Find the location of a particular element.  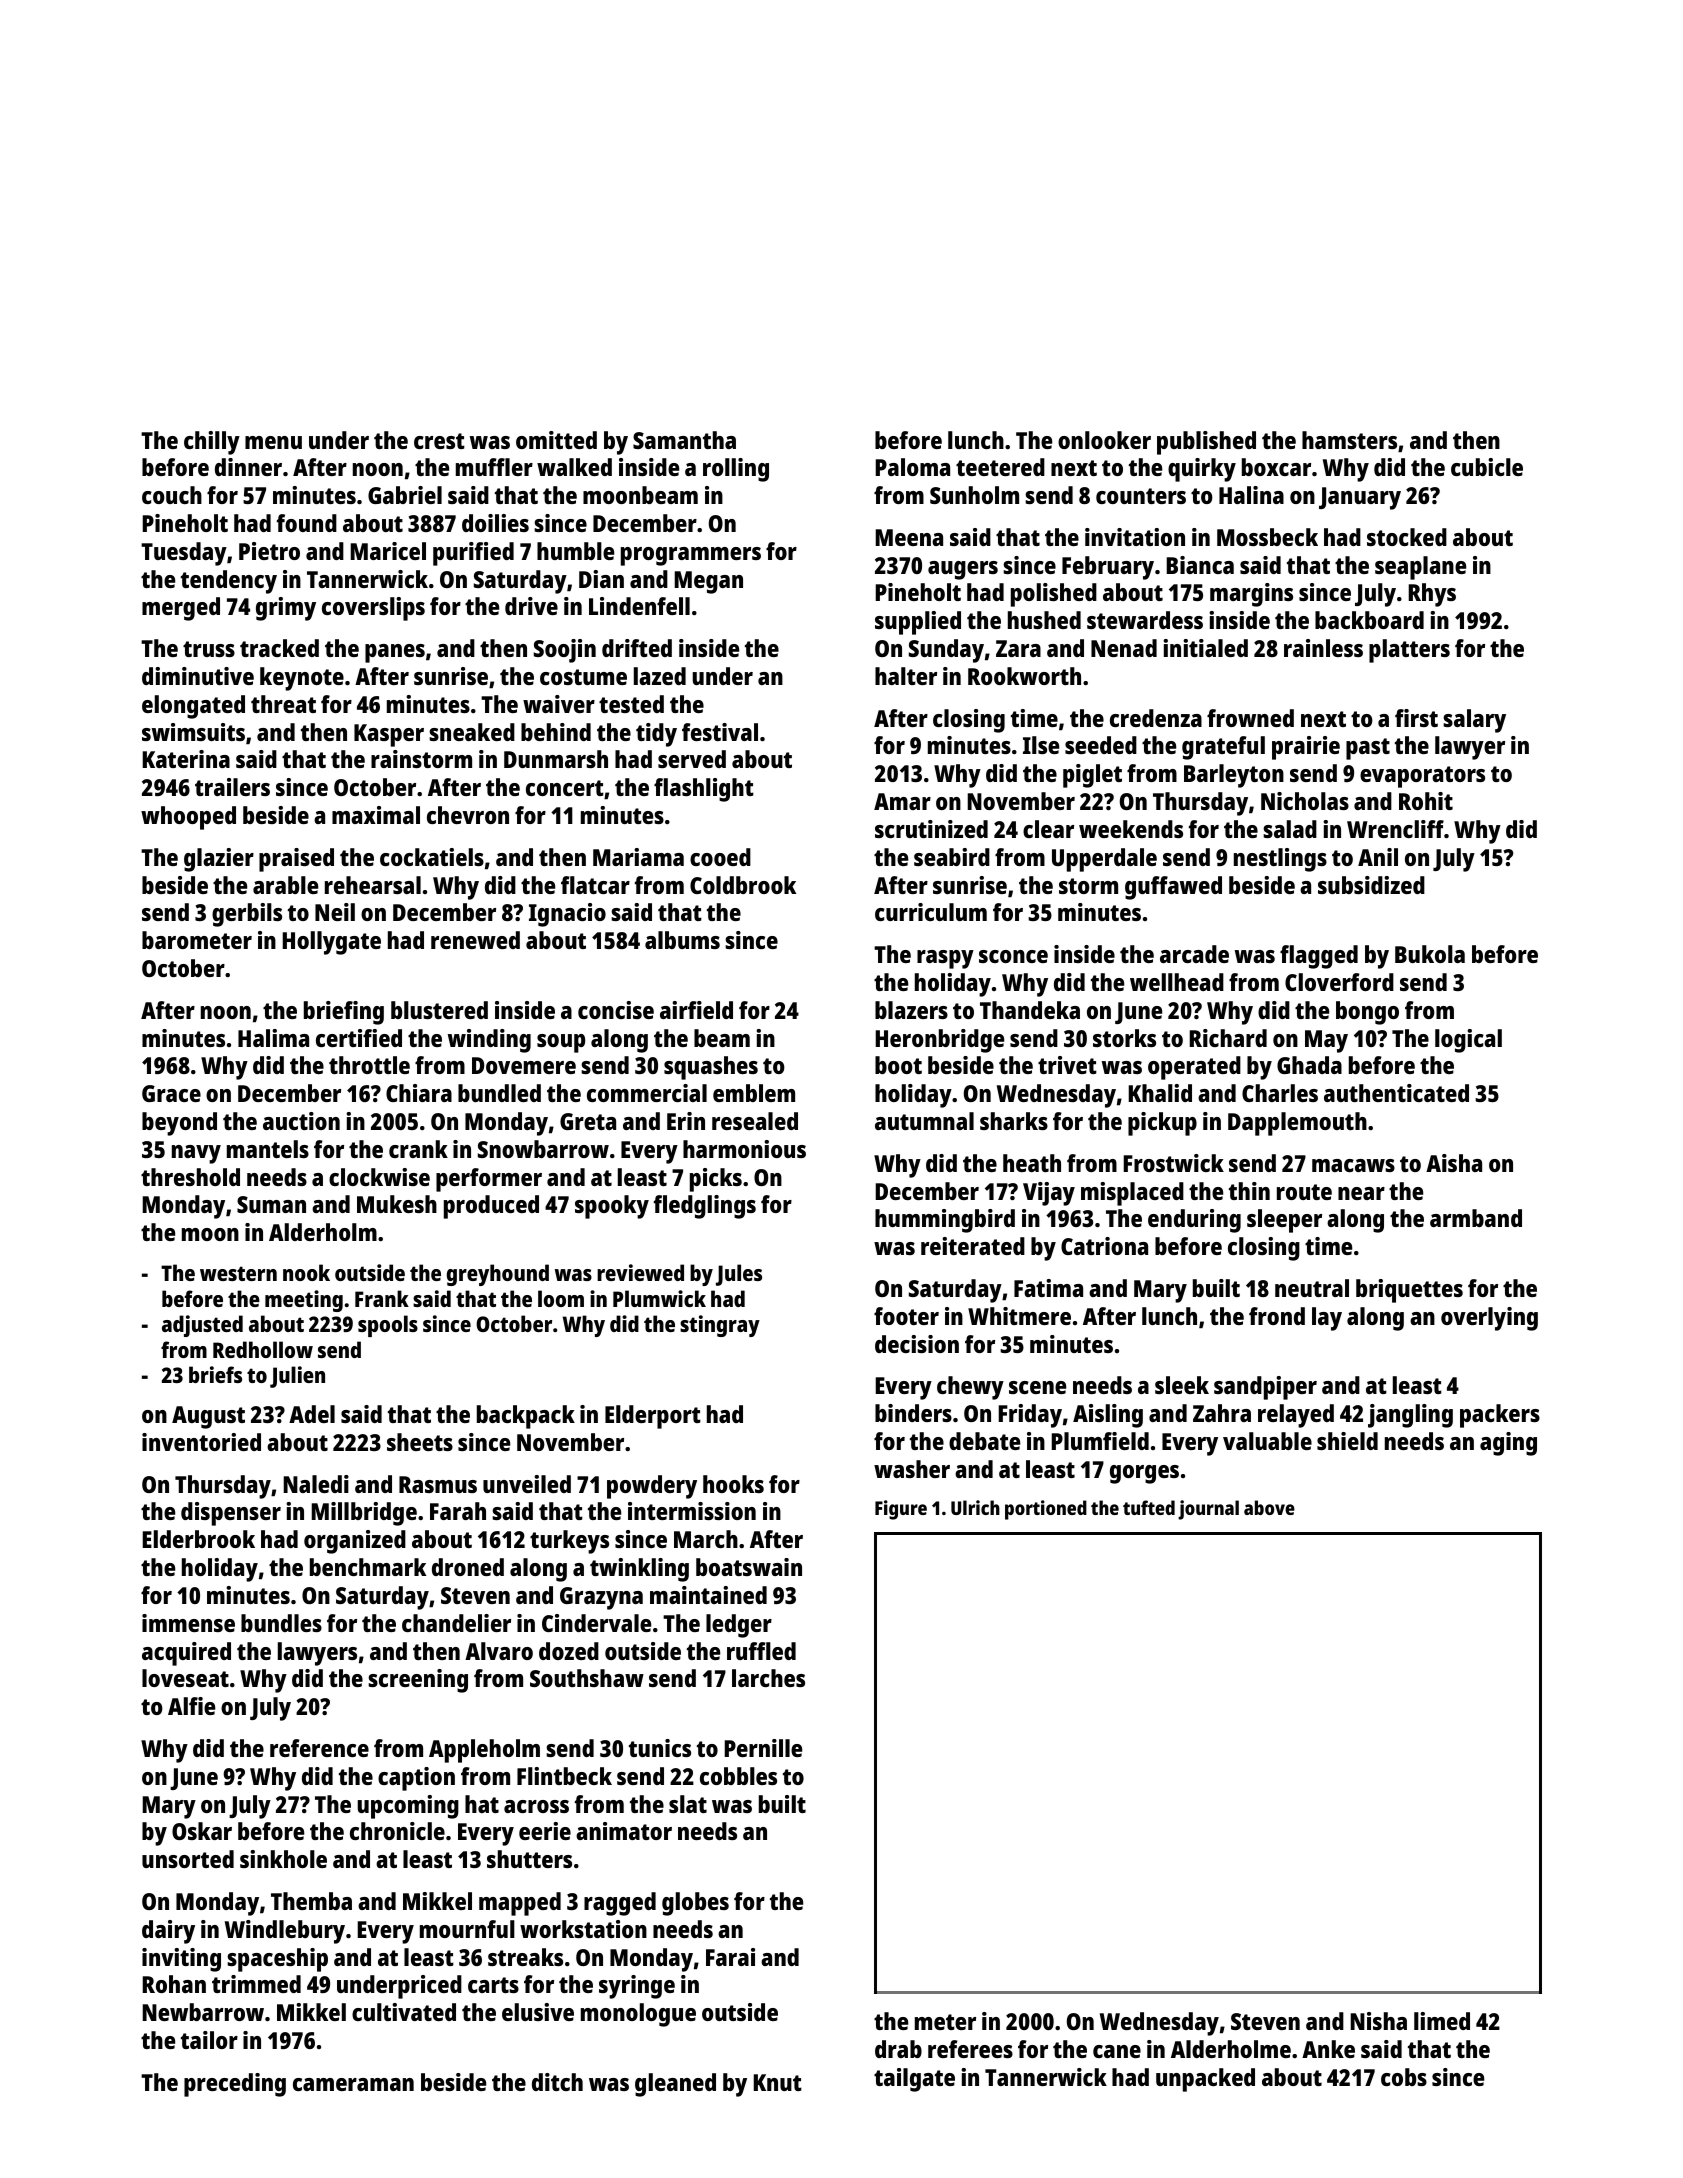

platters is located at coordinates (1409, 651).
